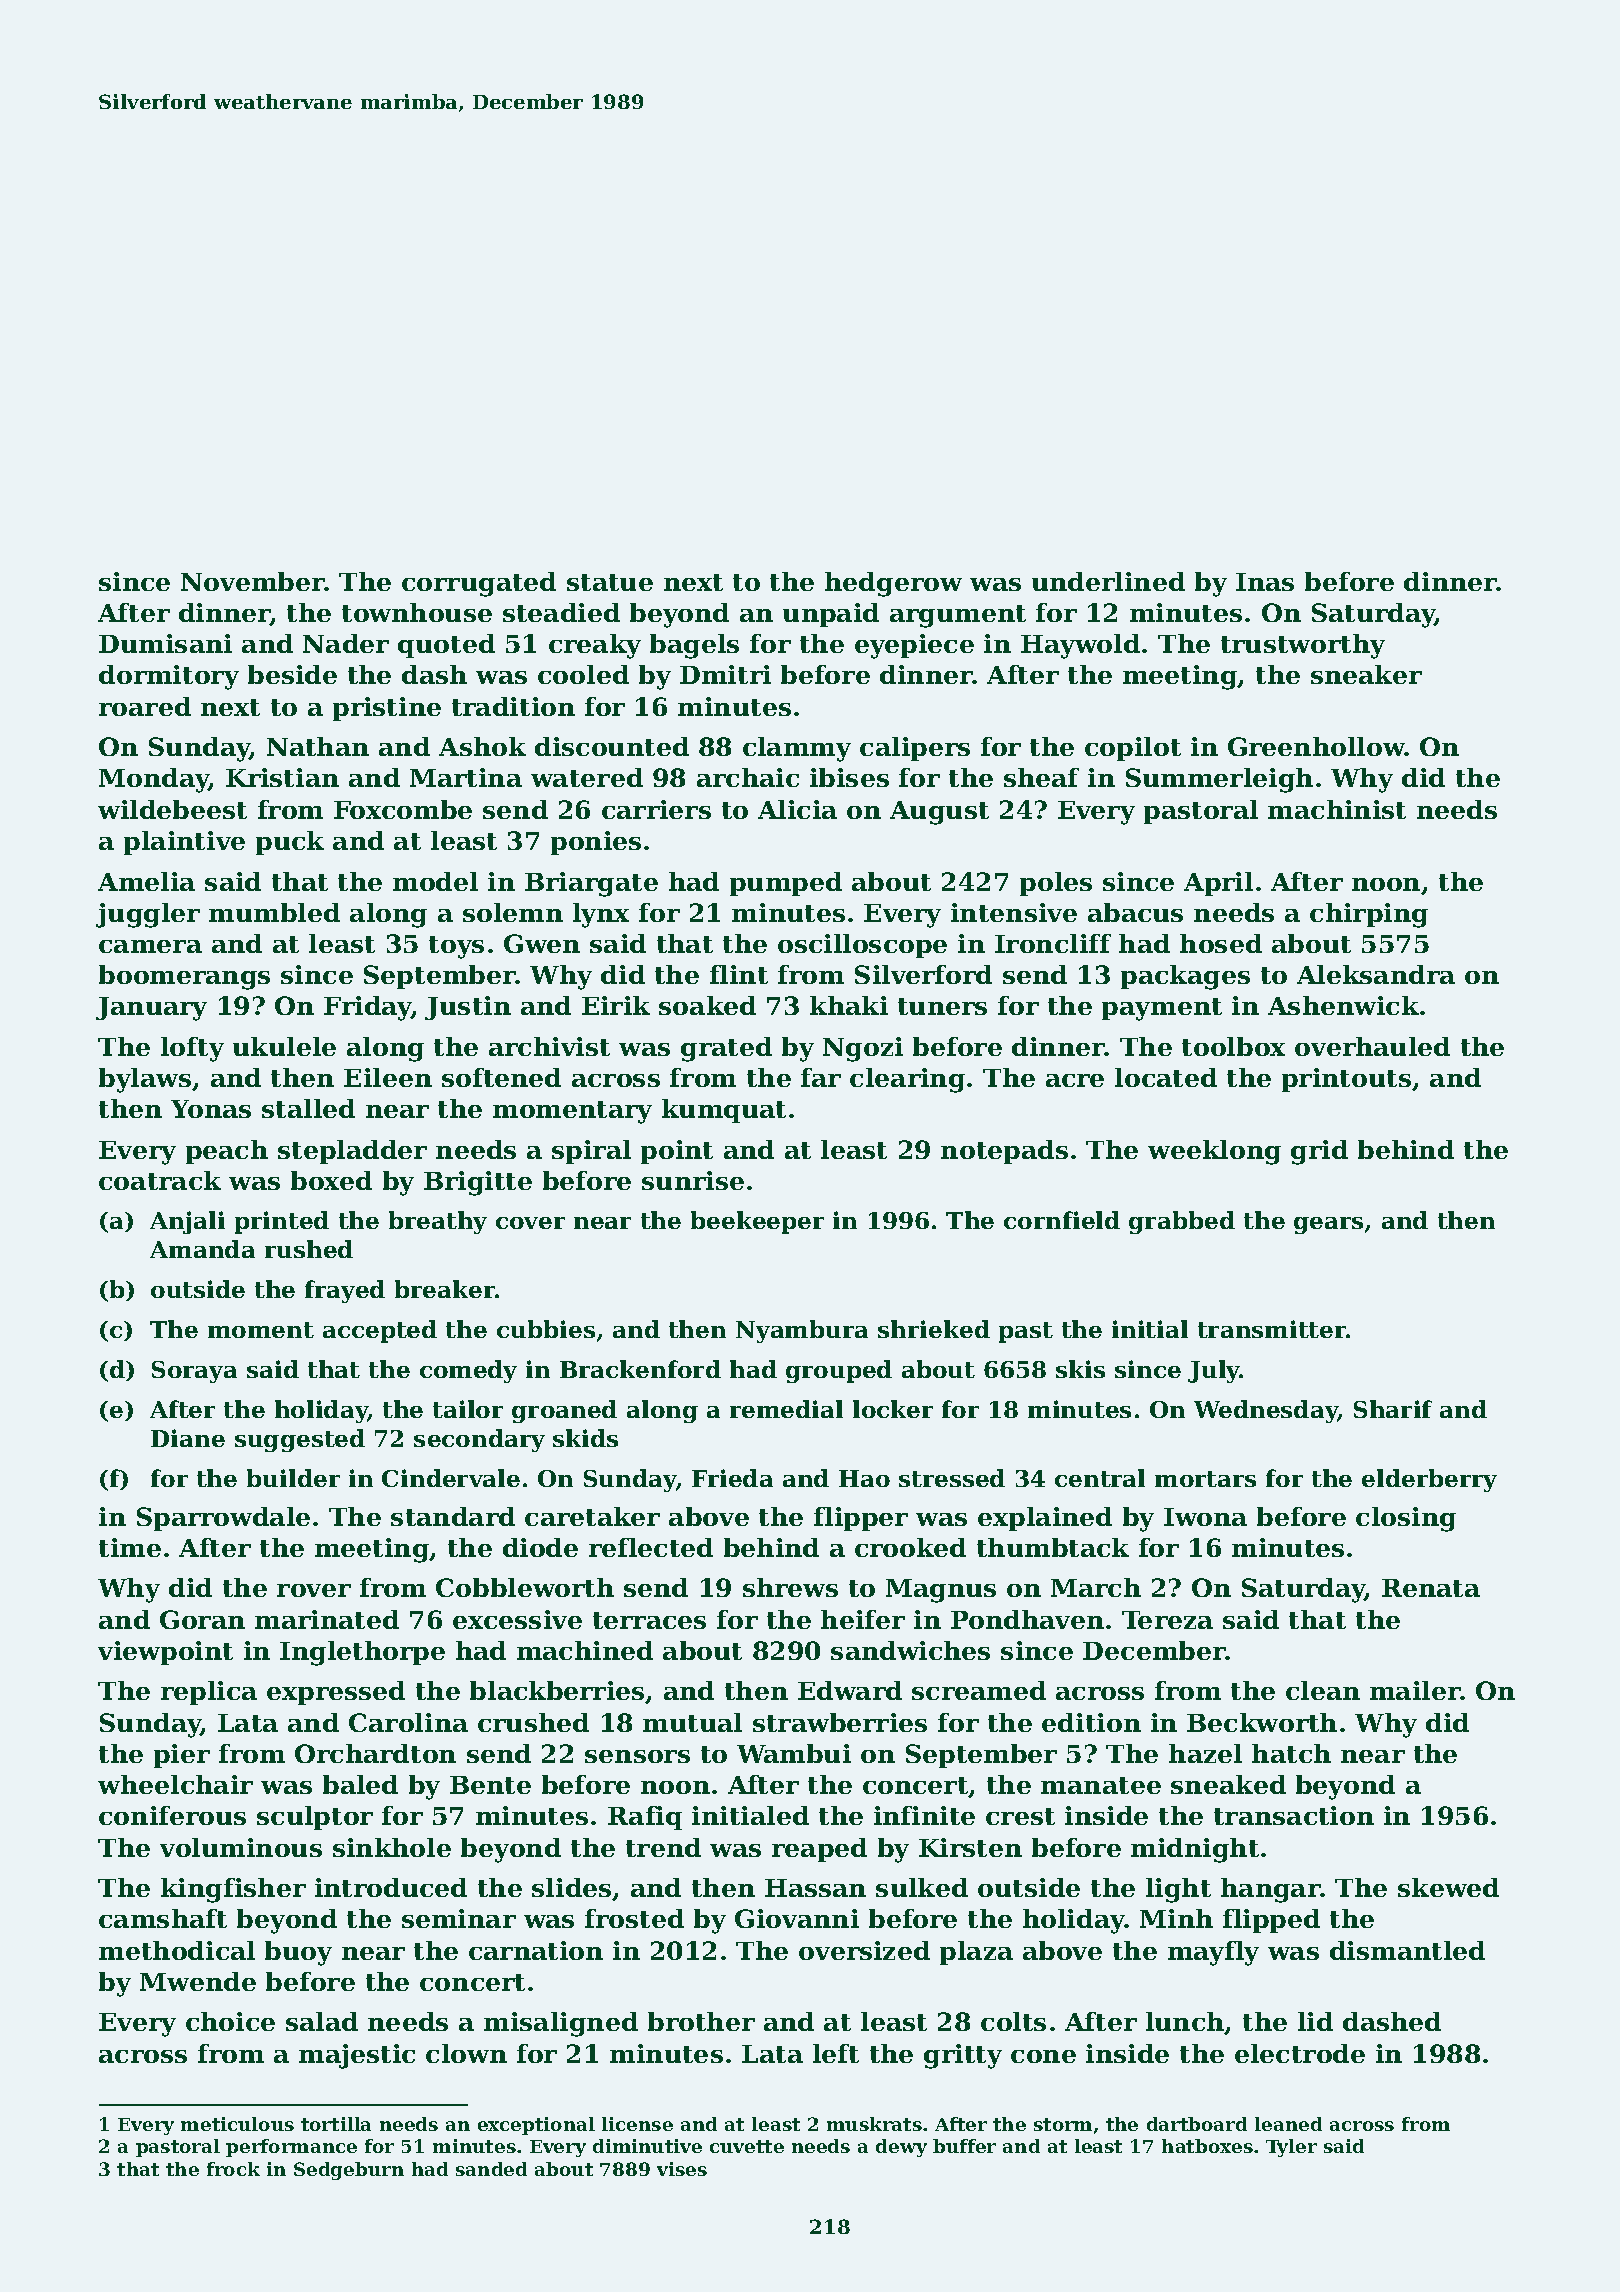 The width and height of the page is (1620, 2292). Describe the element at coordinates (284, 1046) in the page. I see `ukulele` at that location.
